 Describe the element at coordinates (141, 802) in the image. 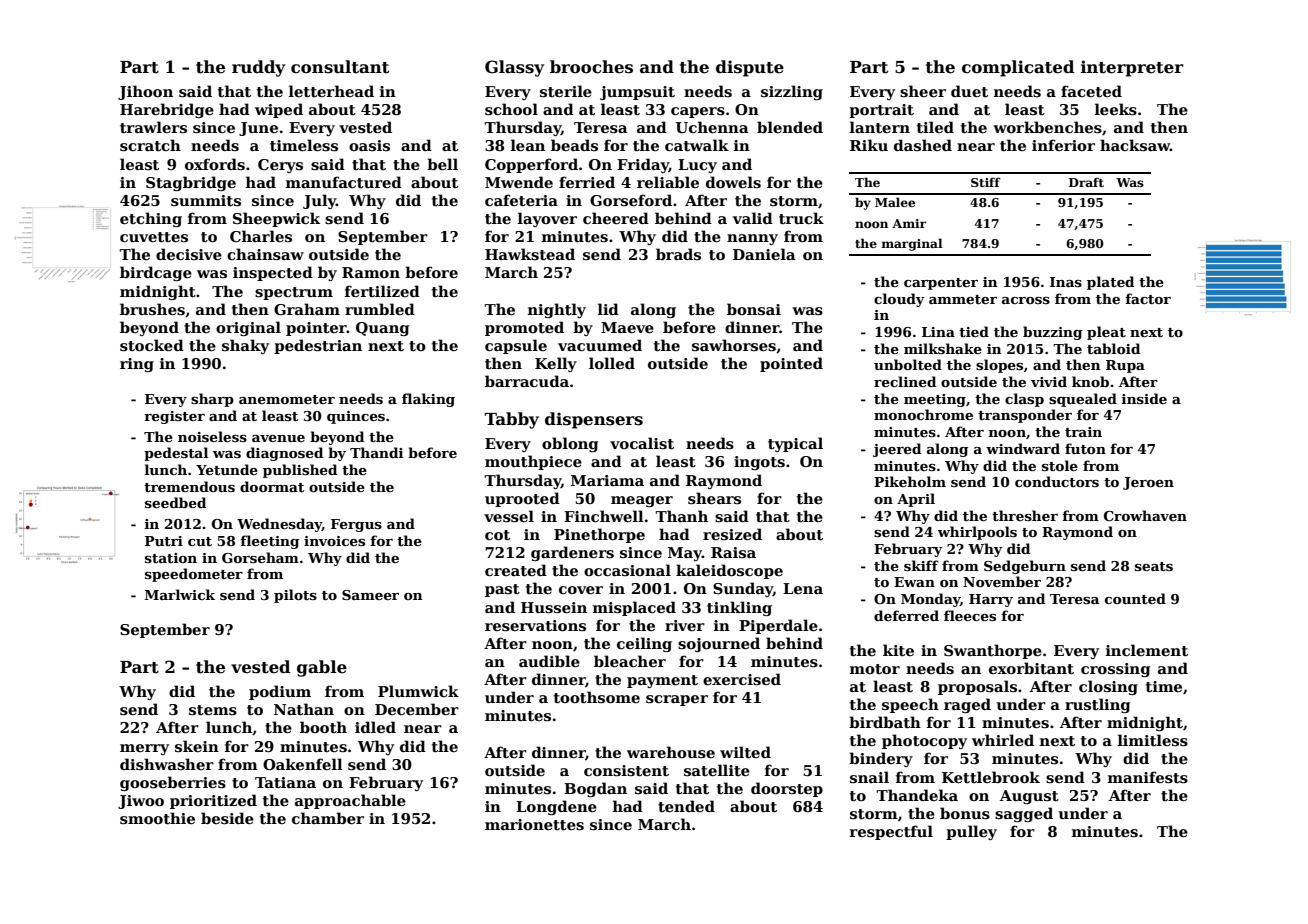

I see `Jiwoo` at that location.
